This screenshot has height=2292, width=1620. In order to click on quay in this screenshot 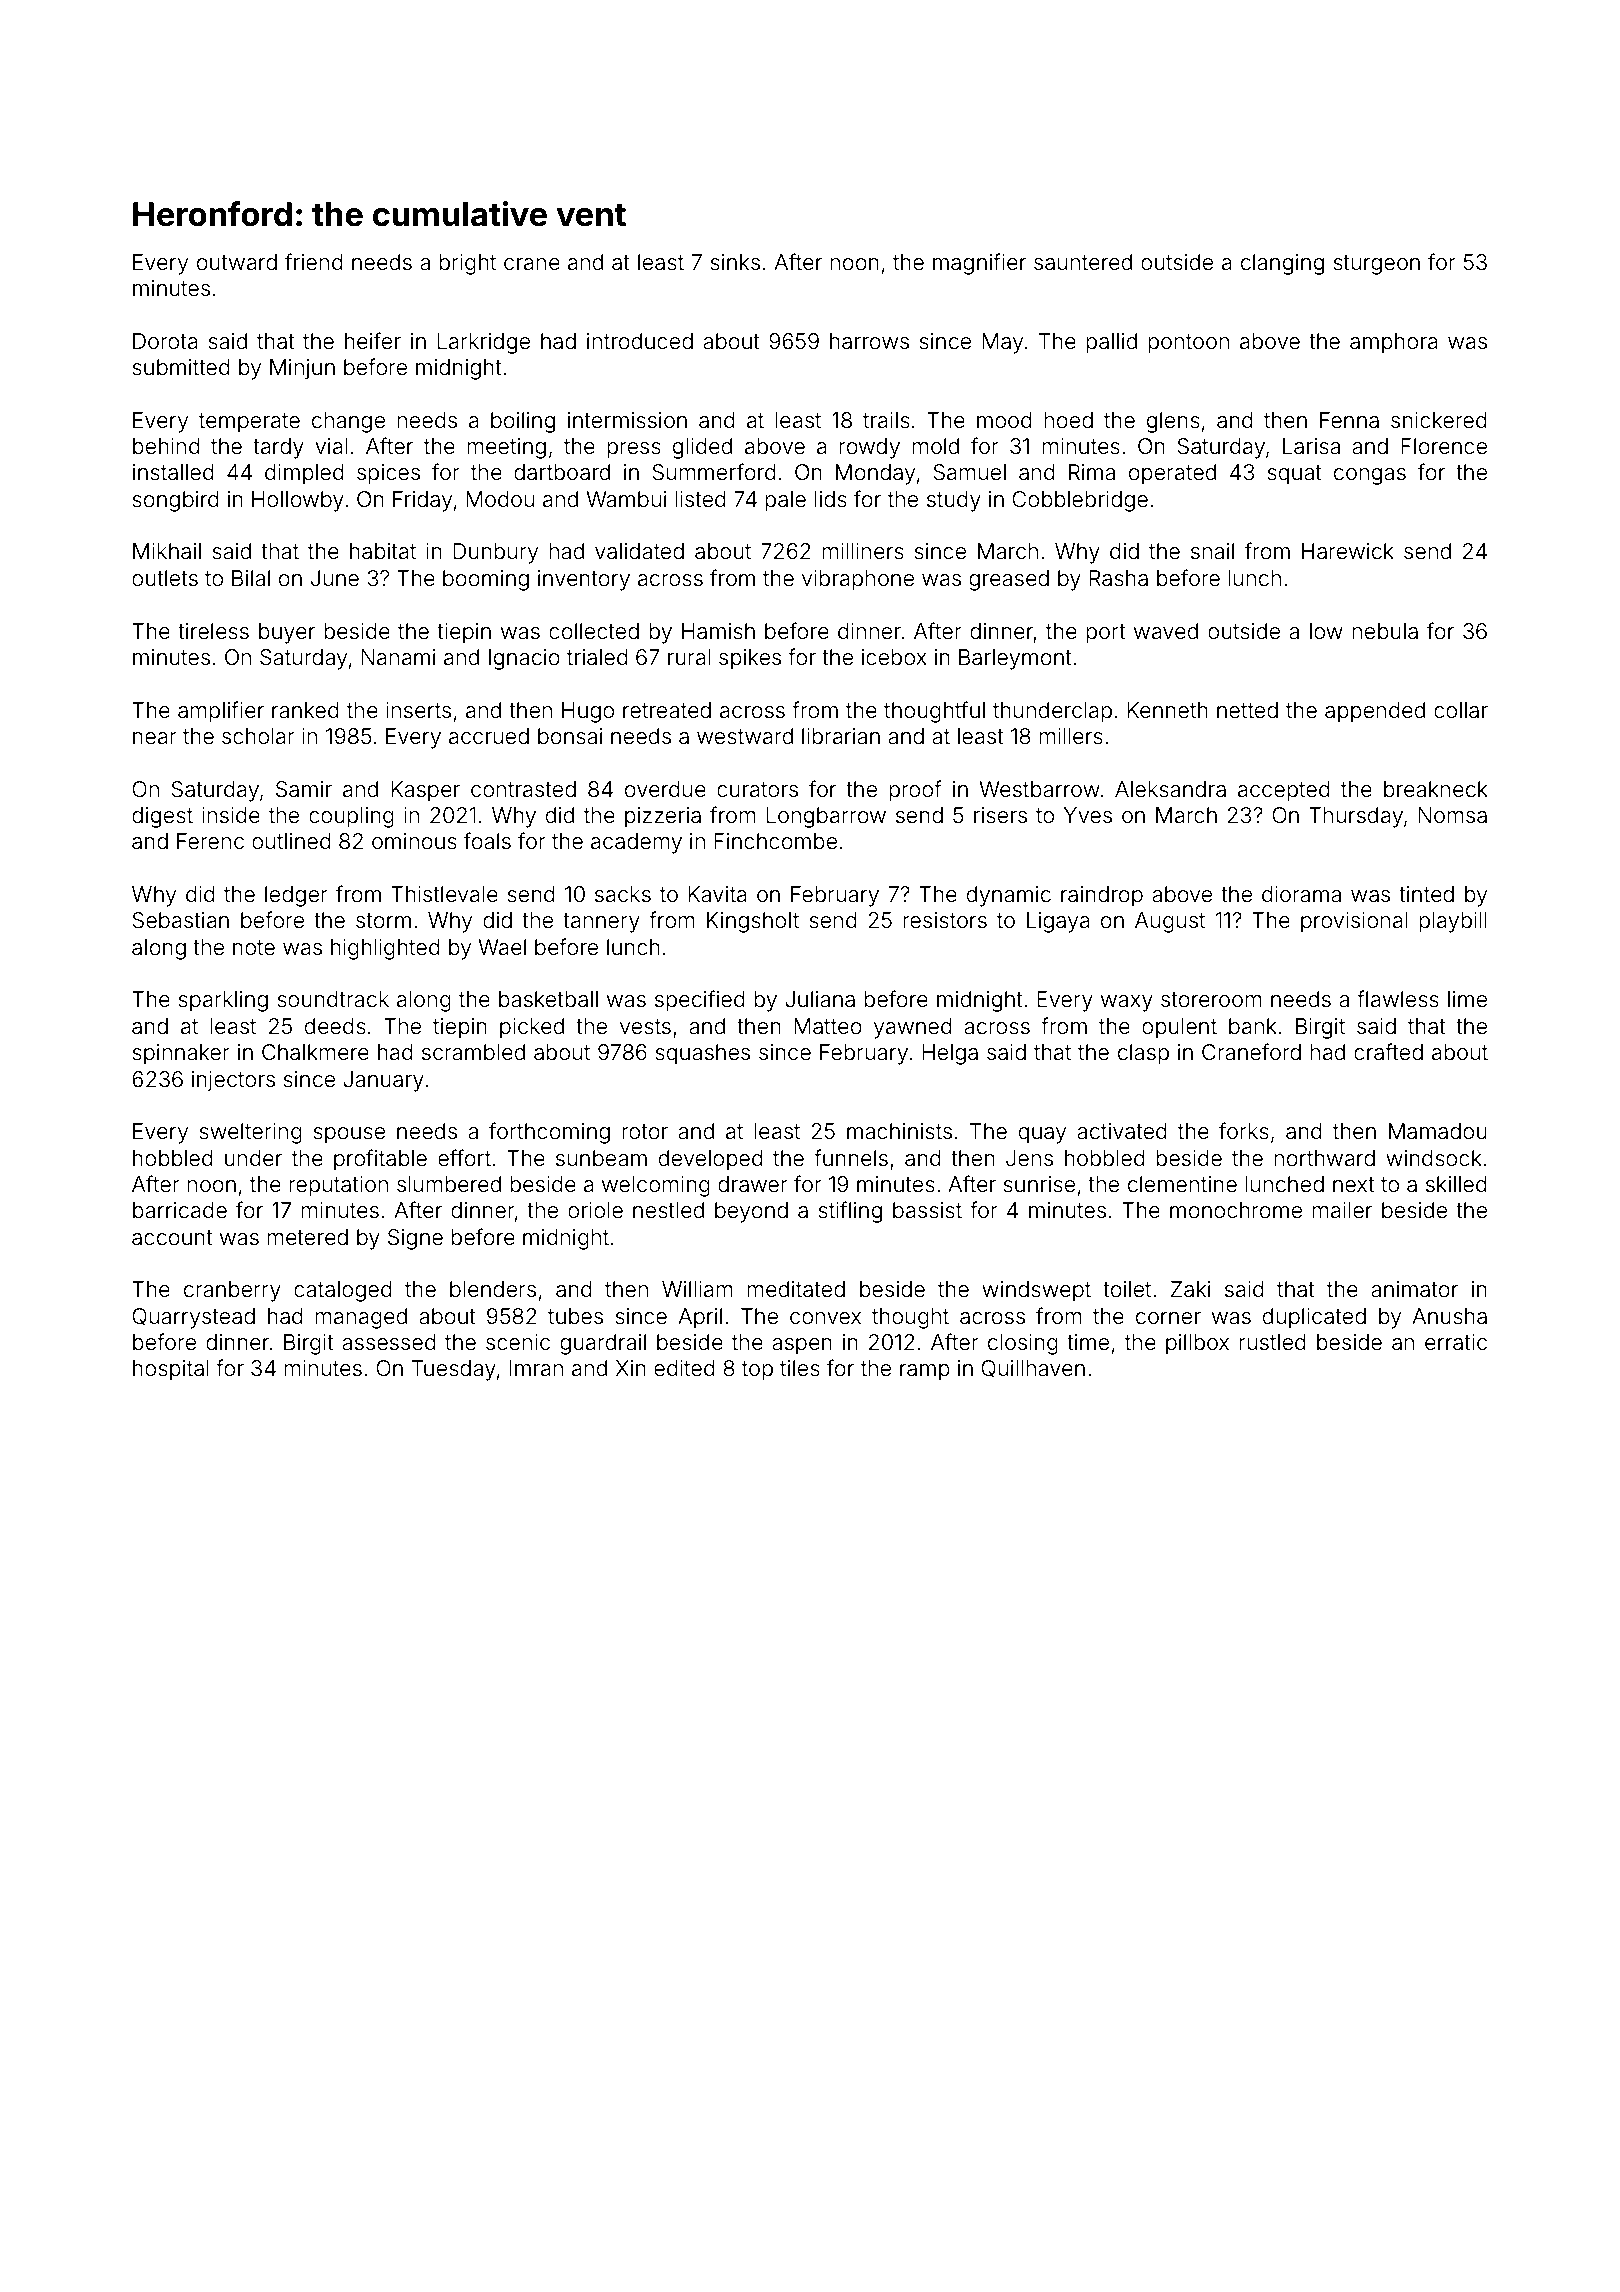, I will do `click(1043, 1135)`.
